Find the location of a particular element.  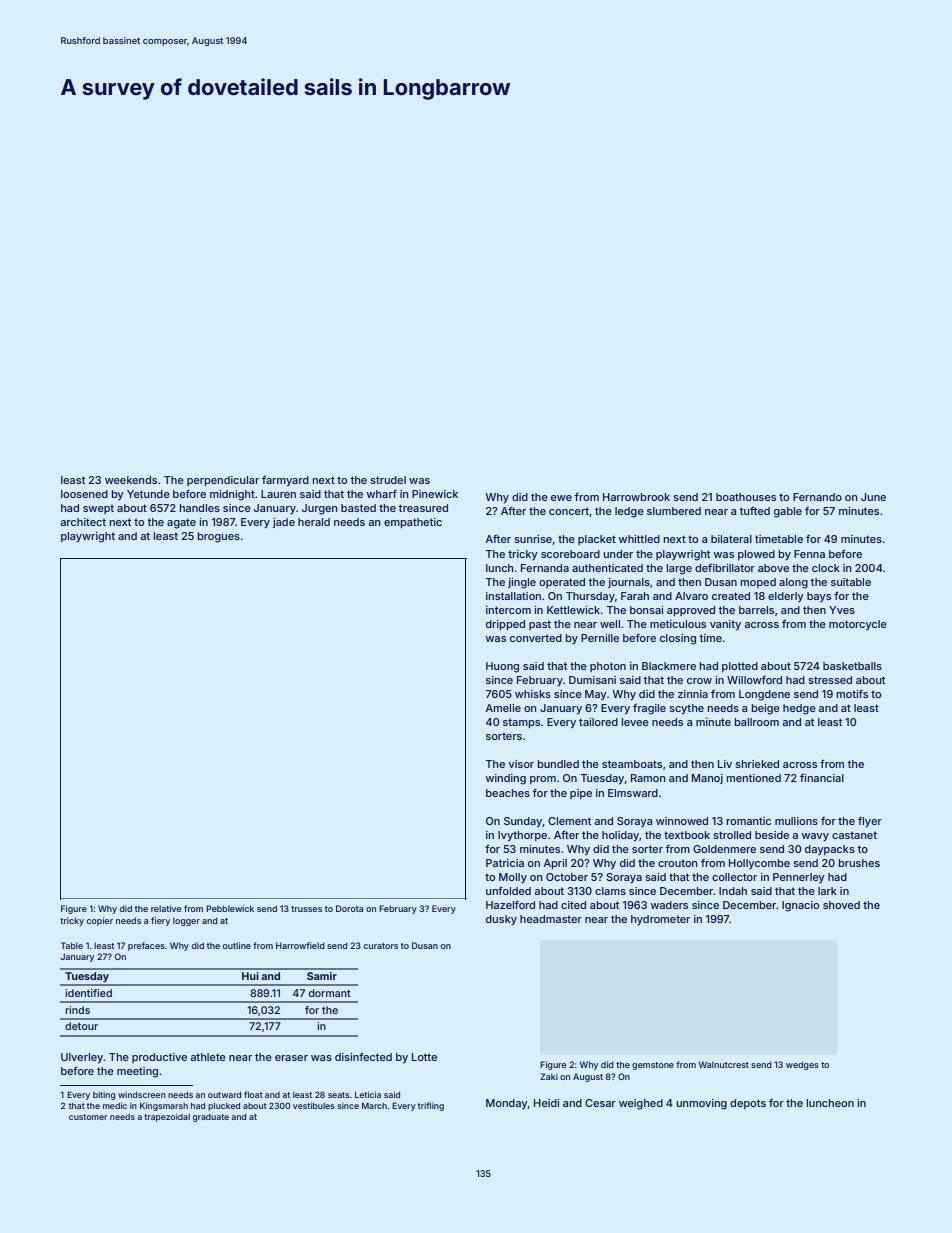

tailored is located at coordinates (598, 722).
